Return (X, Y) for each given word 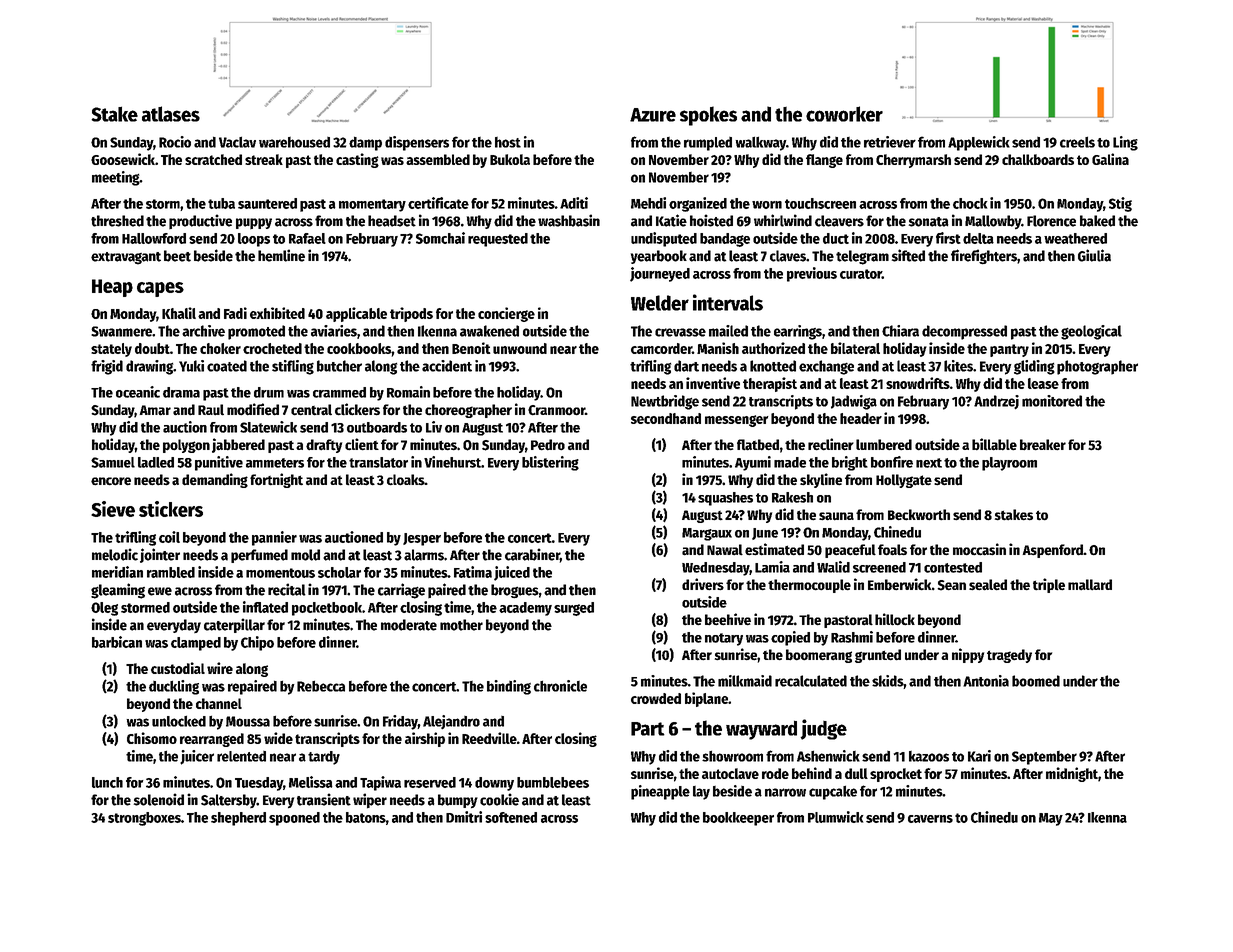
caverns (930, 819)
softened (511, 817)
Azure (653, 115)
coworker (844, 114)
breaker (1043, 445)
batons (366, 817)
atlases (171, 114)
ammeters (275, 463)
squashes (725, 499)
